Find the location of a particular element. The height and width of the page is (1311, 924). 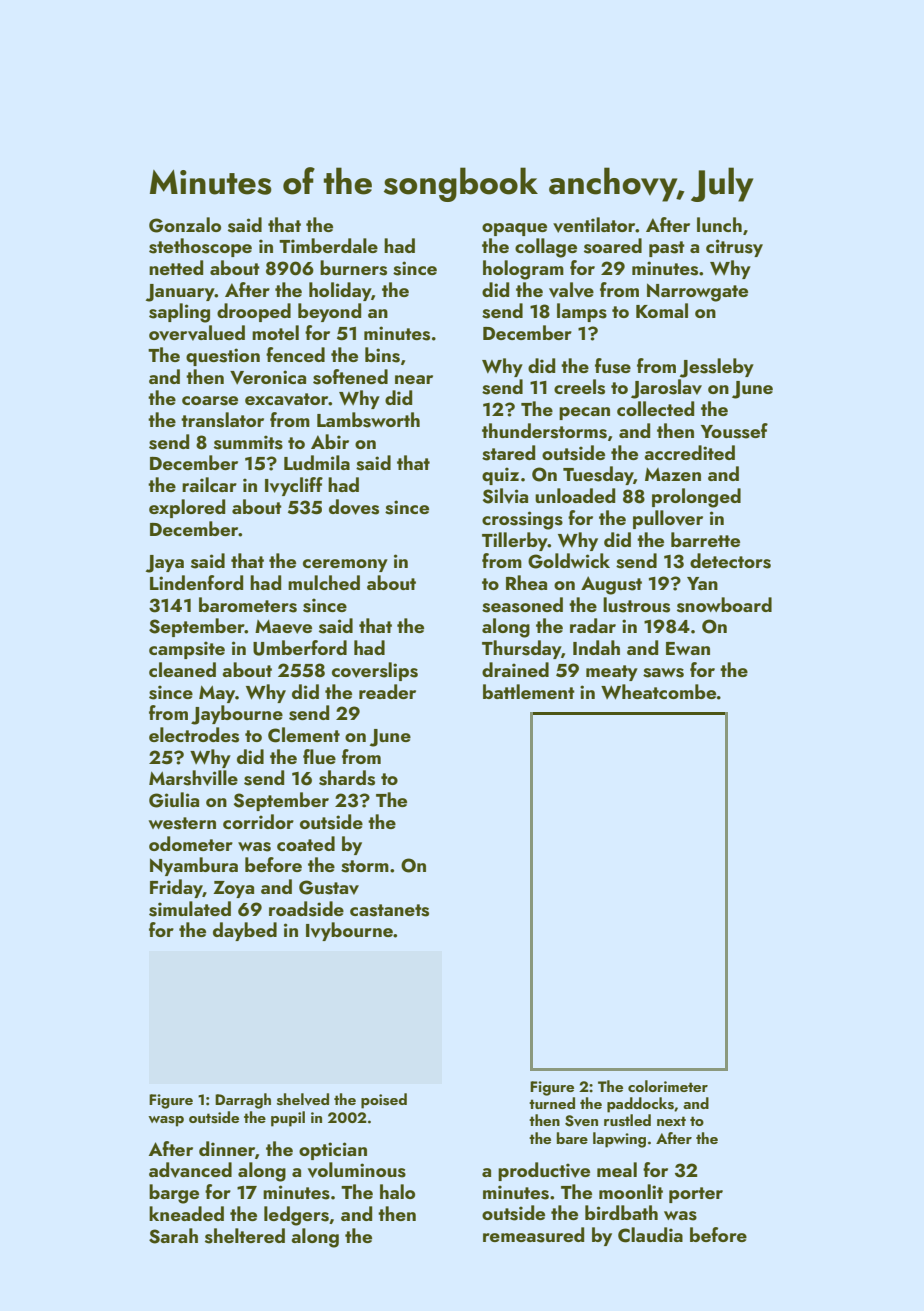

lunch is located at coordinates (719, 224).
